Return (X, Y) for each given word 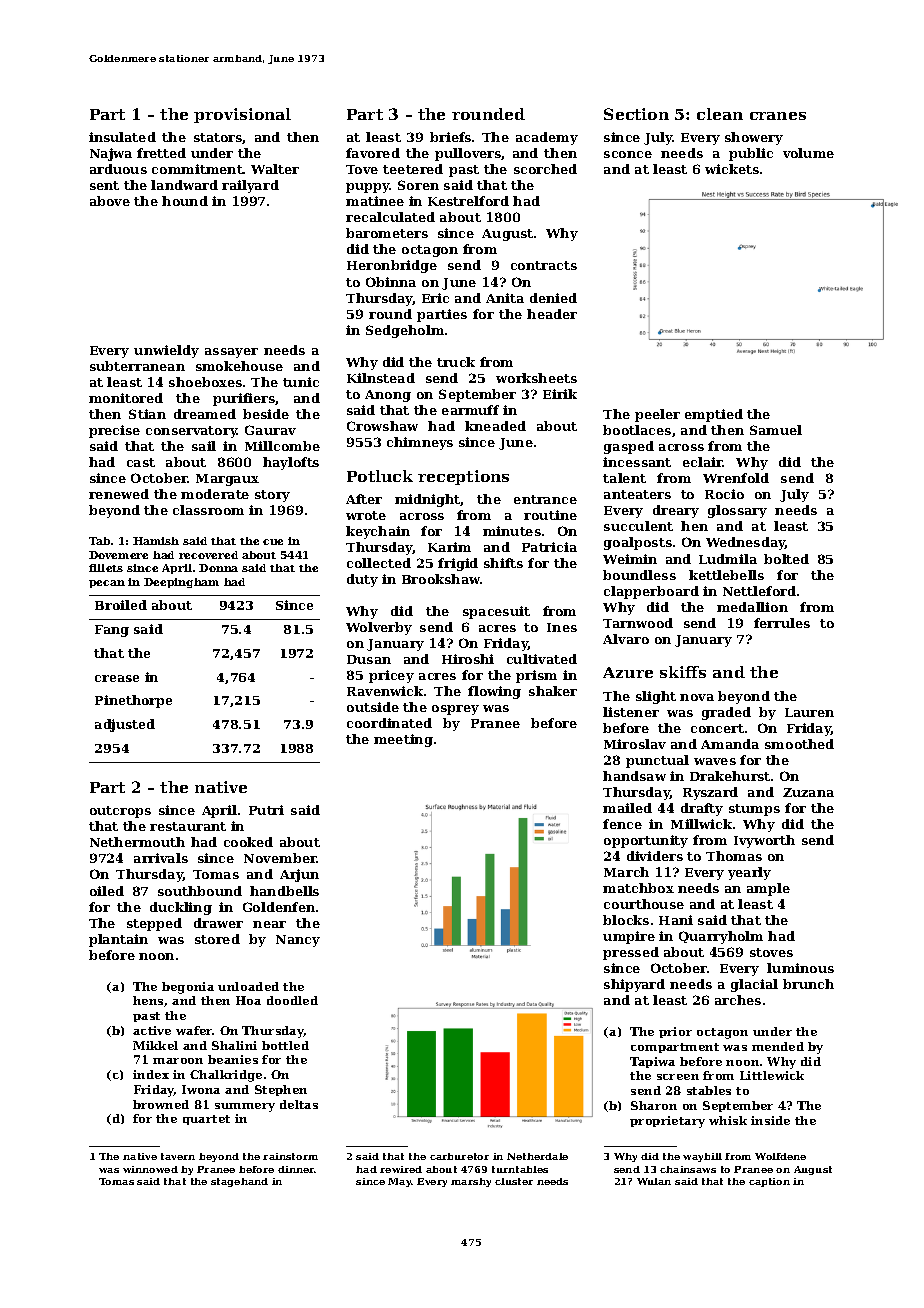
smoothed (799, 744)
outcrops (120, 812)
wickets (732, 169)
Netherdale (537, 1156)
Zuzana (808, 792)
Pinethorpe (133, 701)
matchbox (638, 888)
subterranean (137, 366)
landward (184, 185)
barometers (387, 233)
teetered (413, 169)
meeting (403, 740)
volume (808, 153)
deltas (299, 1104)
